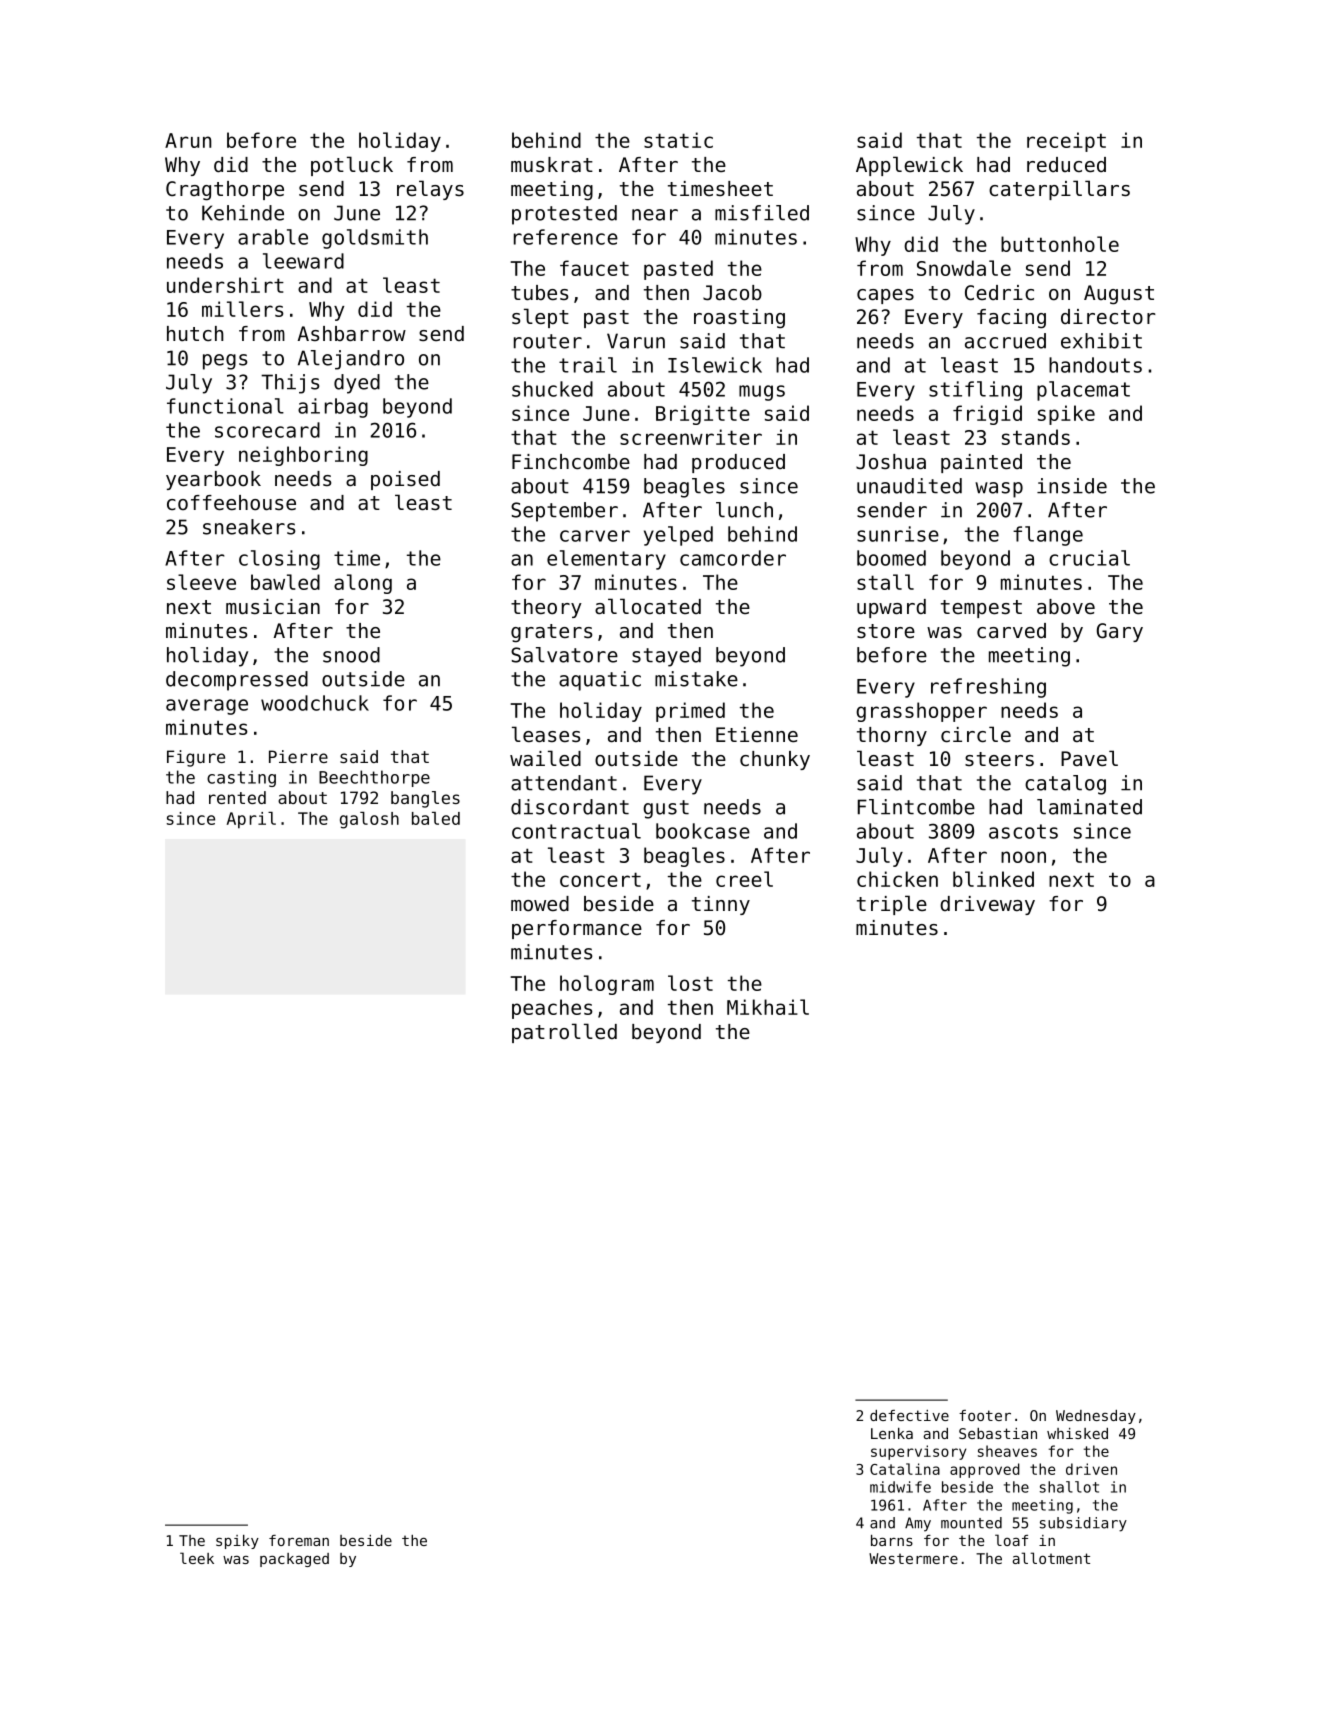 This page has width=1321, height=1709. What do you see at coordinates (696, 679) in the page?
I see `mistake` at bounding box center [696, 679].
